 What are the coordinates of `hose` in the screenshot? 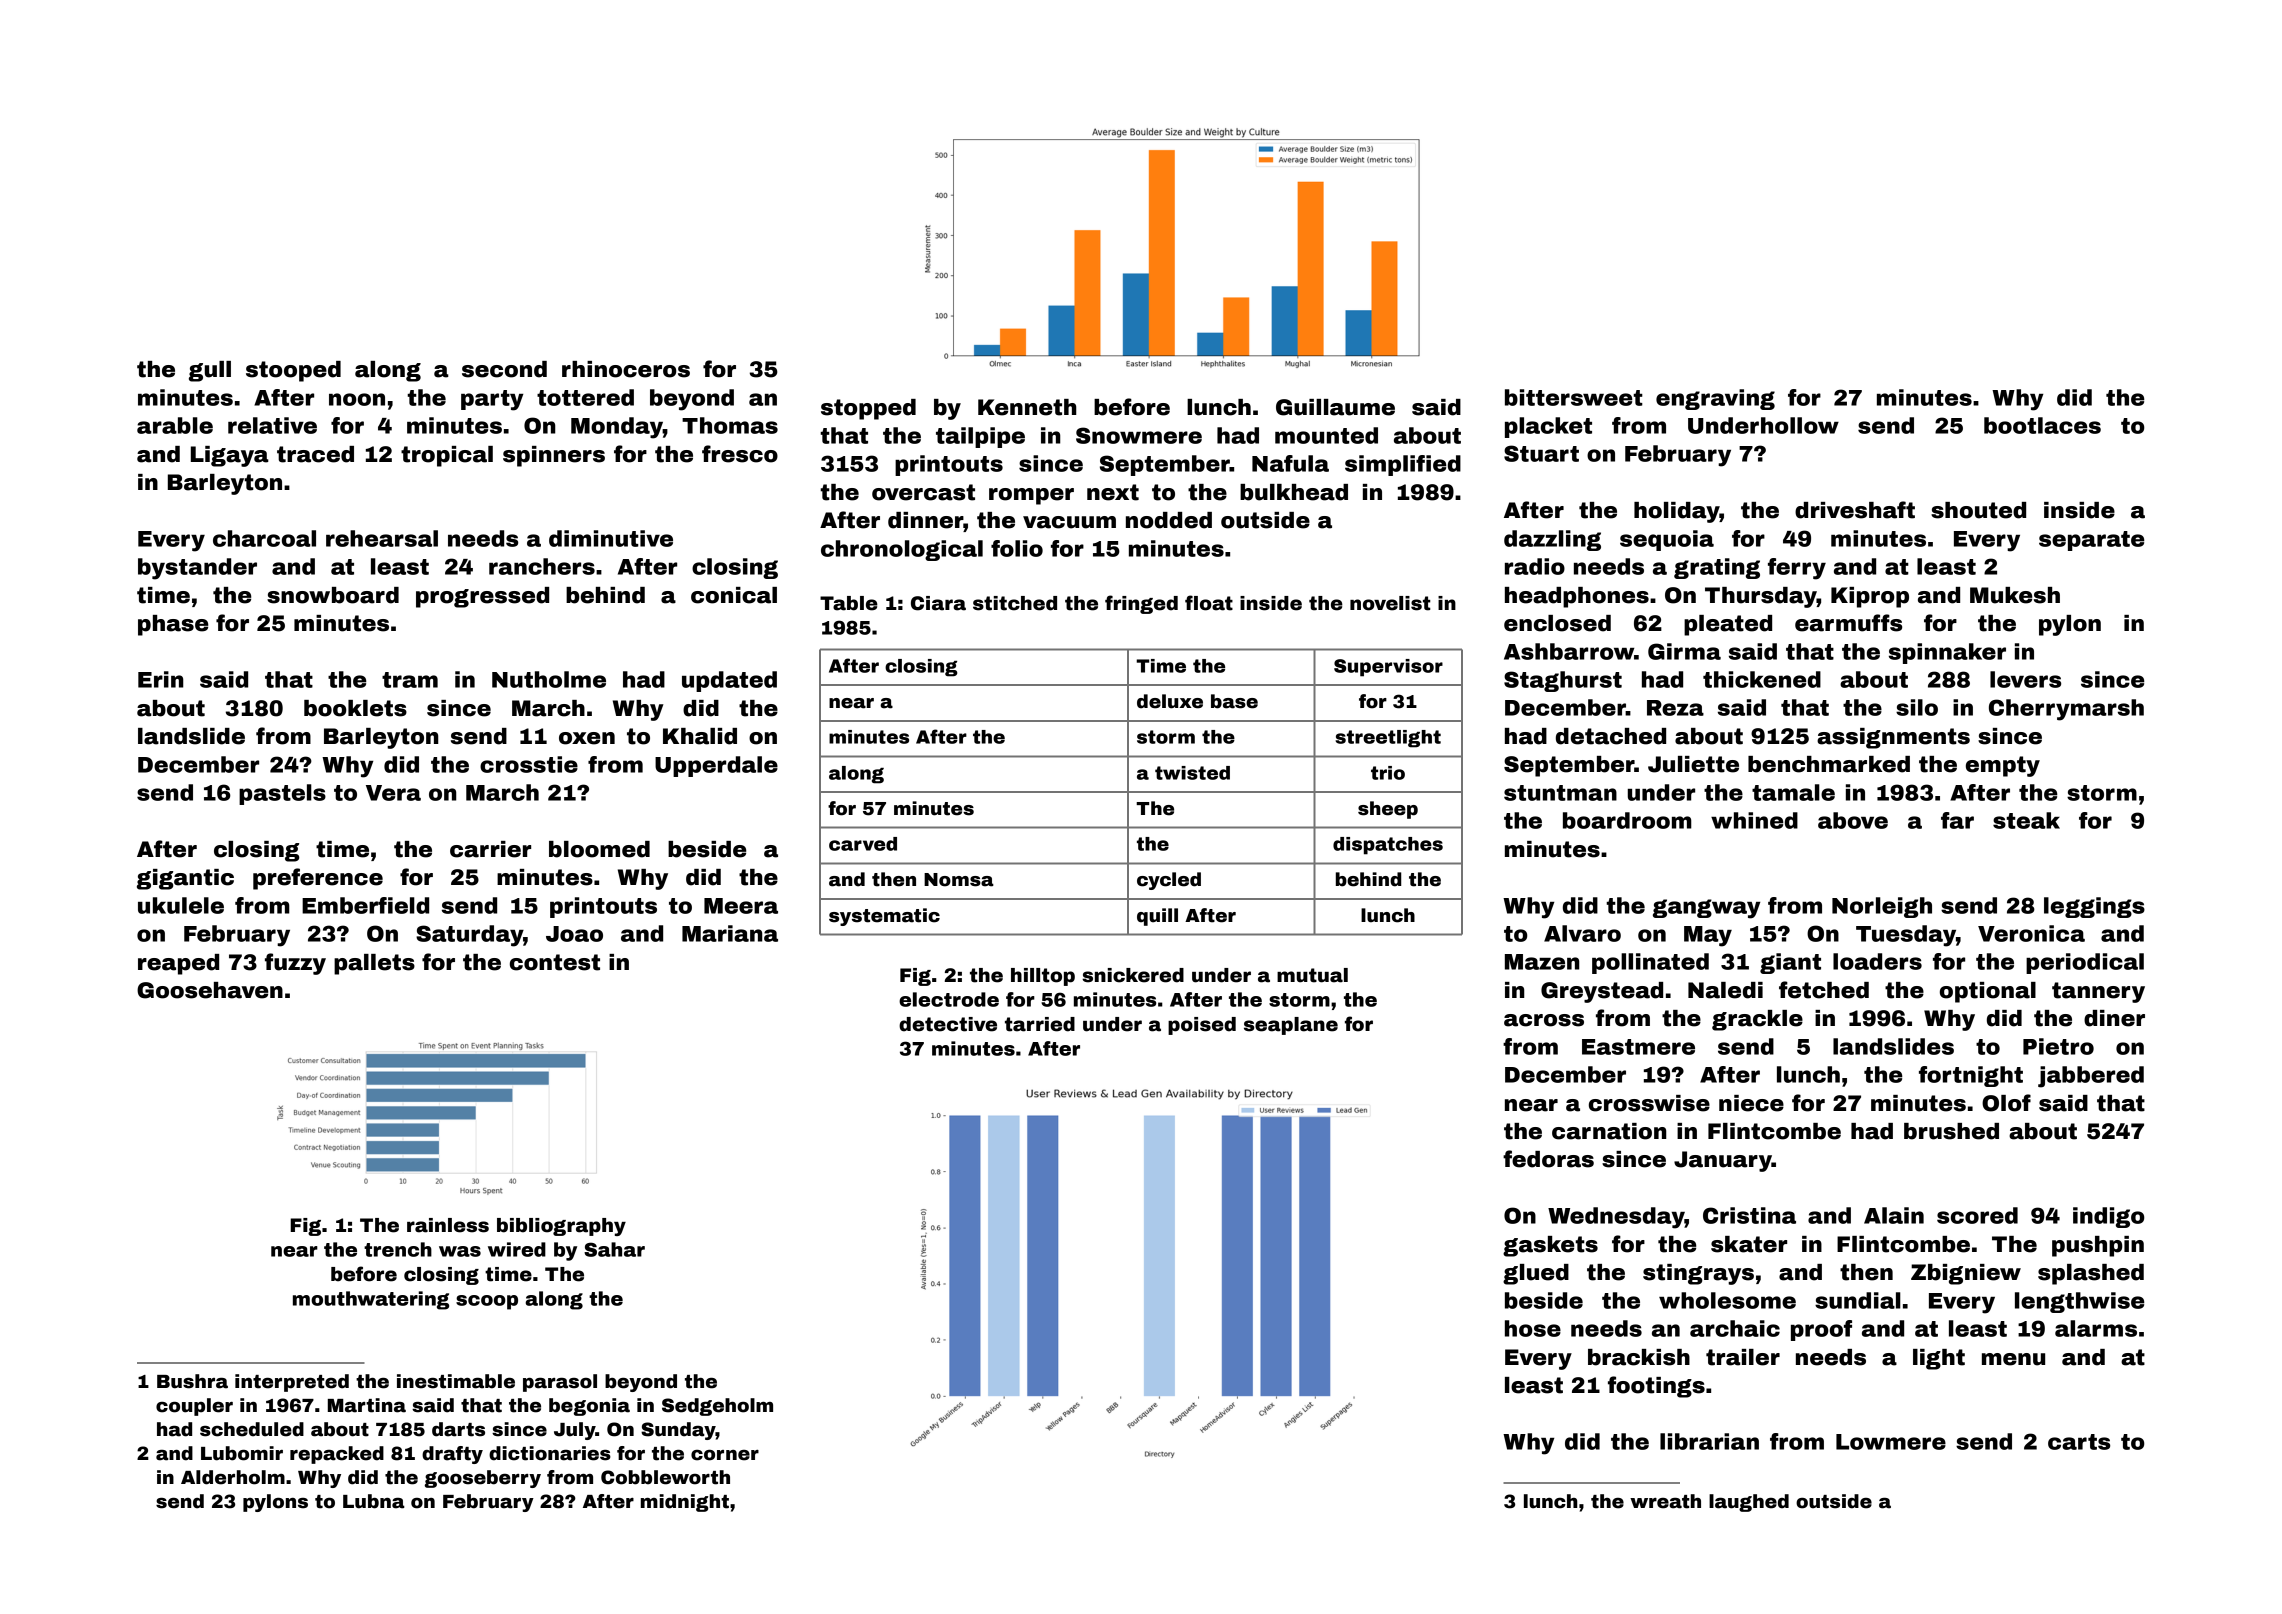 It's located at (1533, 1328).
